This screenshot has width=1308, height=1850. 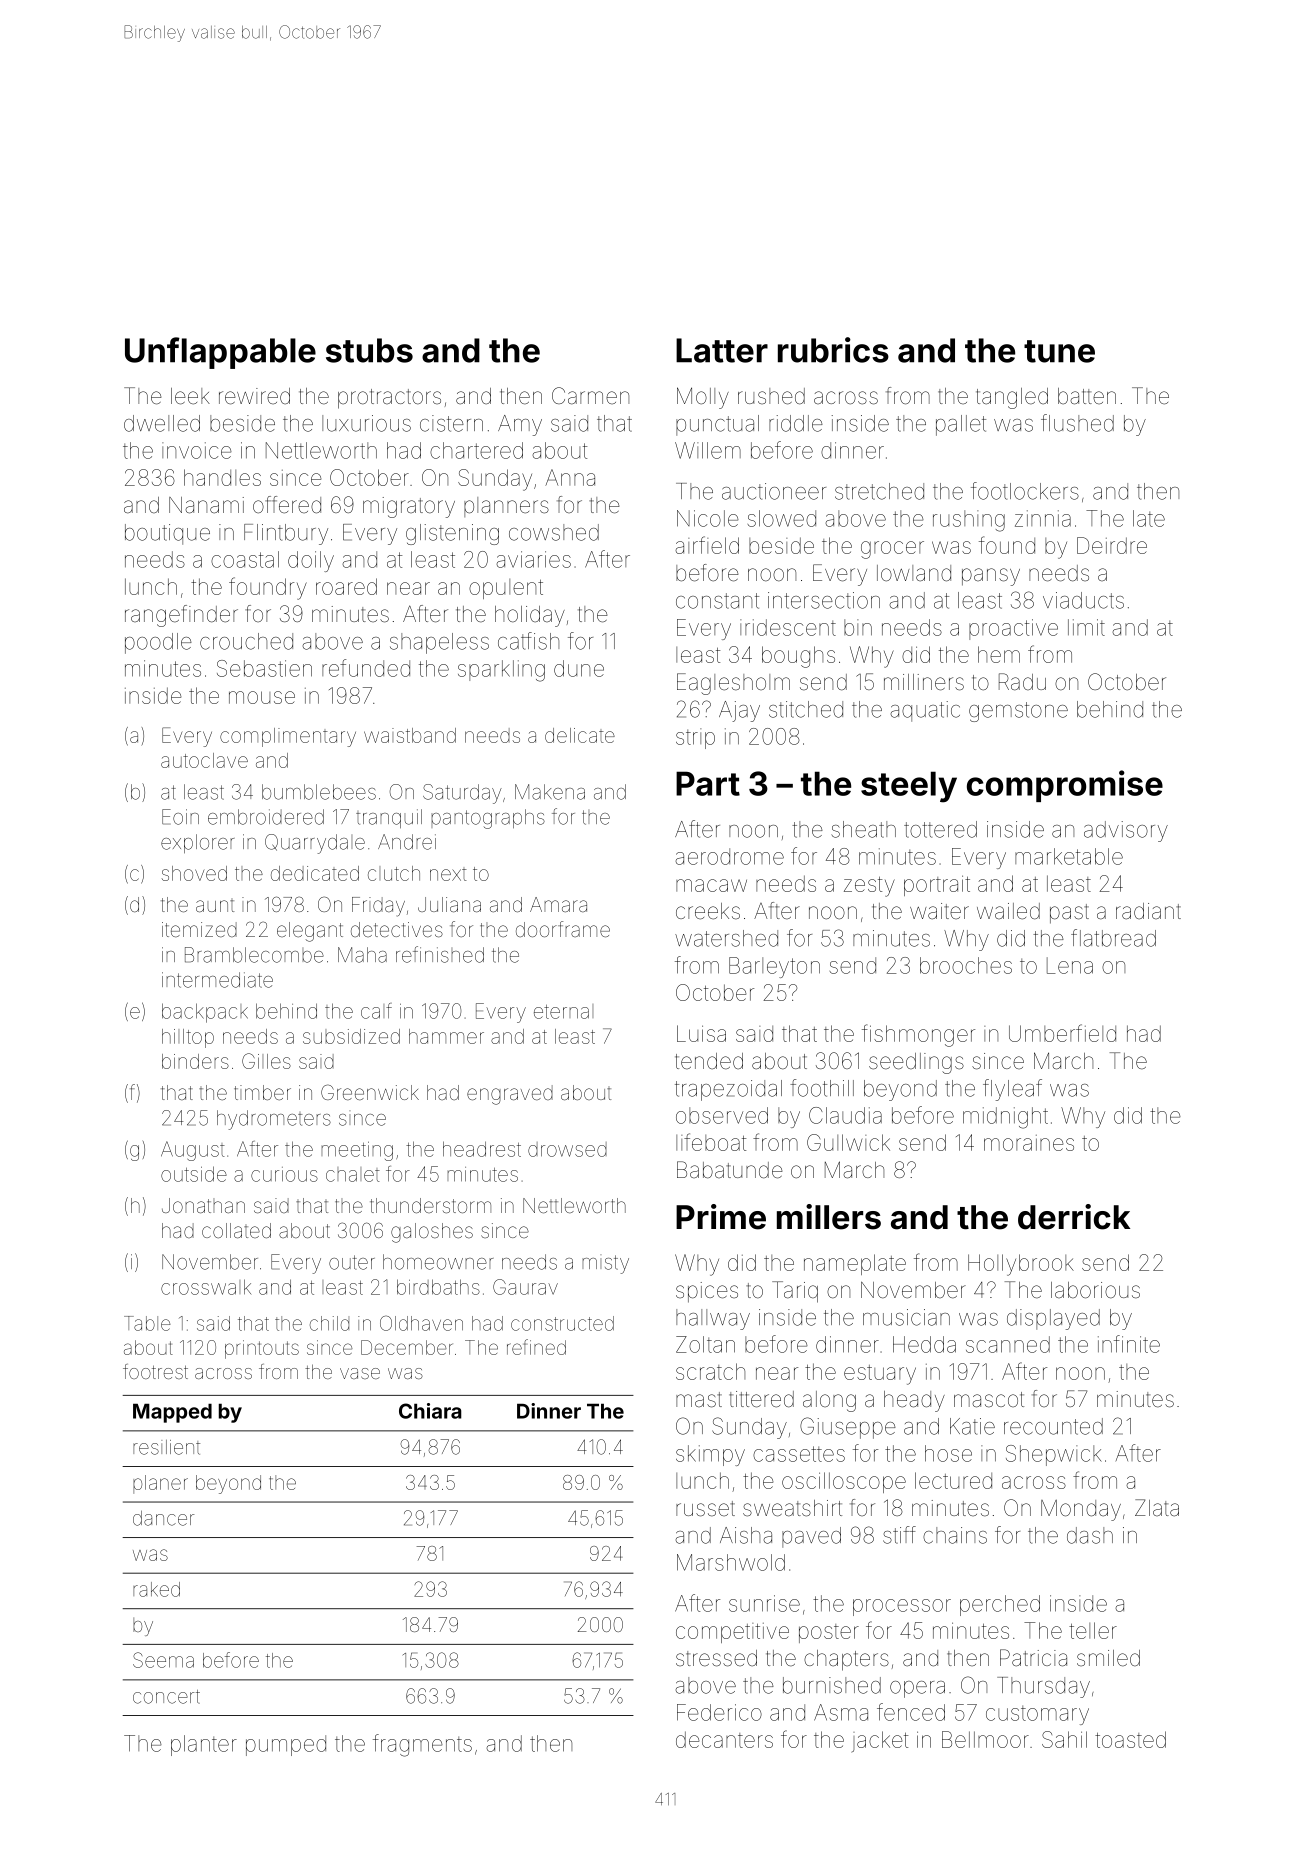 What do you see at coordinates (220, 353) in the screenshot?
I see `Unflappable` at bounding box center [220, 353].
